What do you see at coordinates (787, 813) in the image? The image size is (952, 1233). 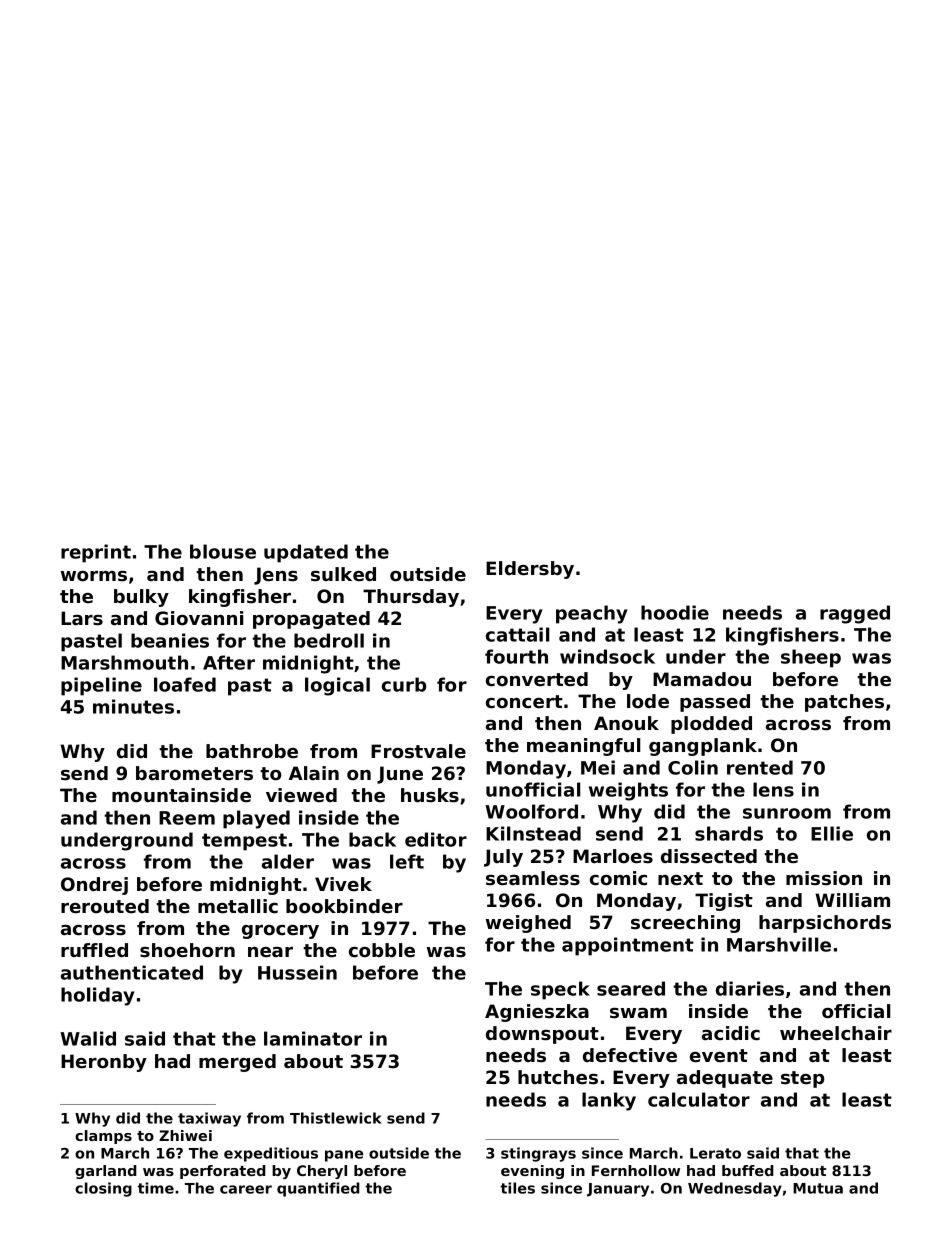 I see `sunroom` at bounding box center [787, 813].
